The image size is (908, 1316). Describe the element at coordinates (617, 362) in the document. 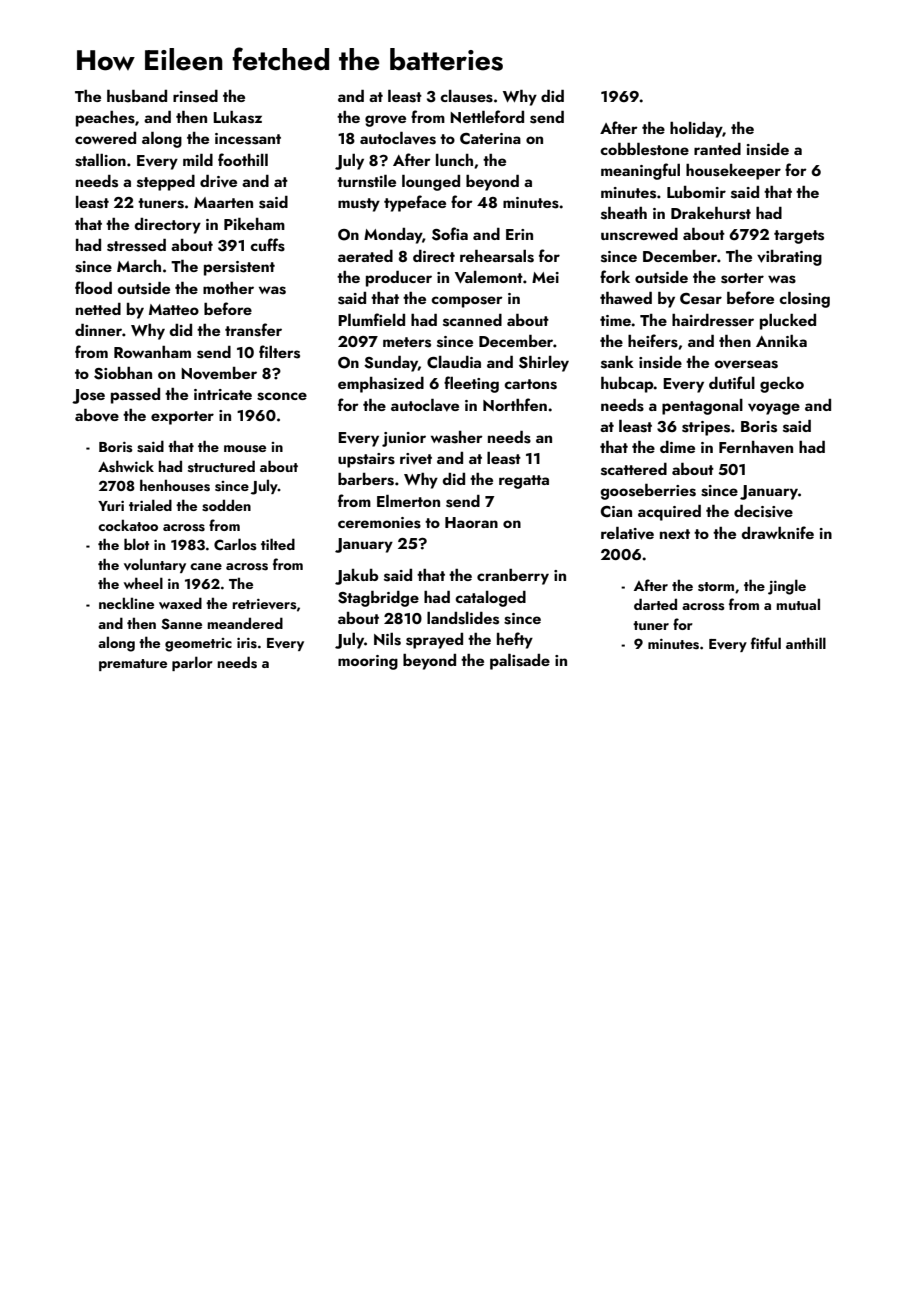

I see `sank` at that location.
